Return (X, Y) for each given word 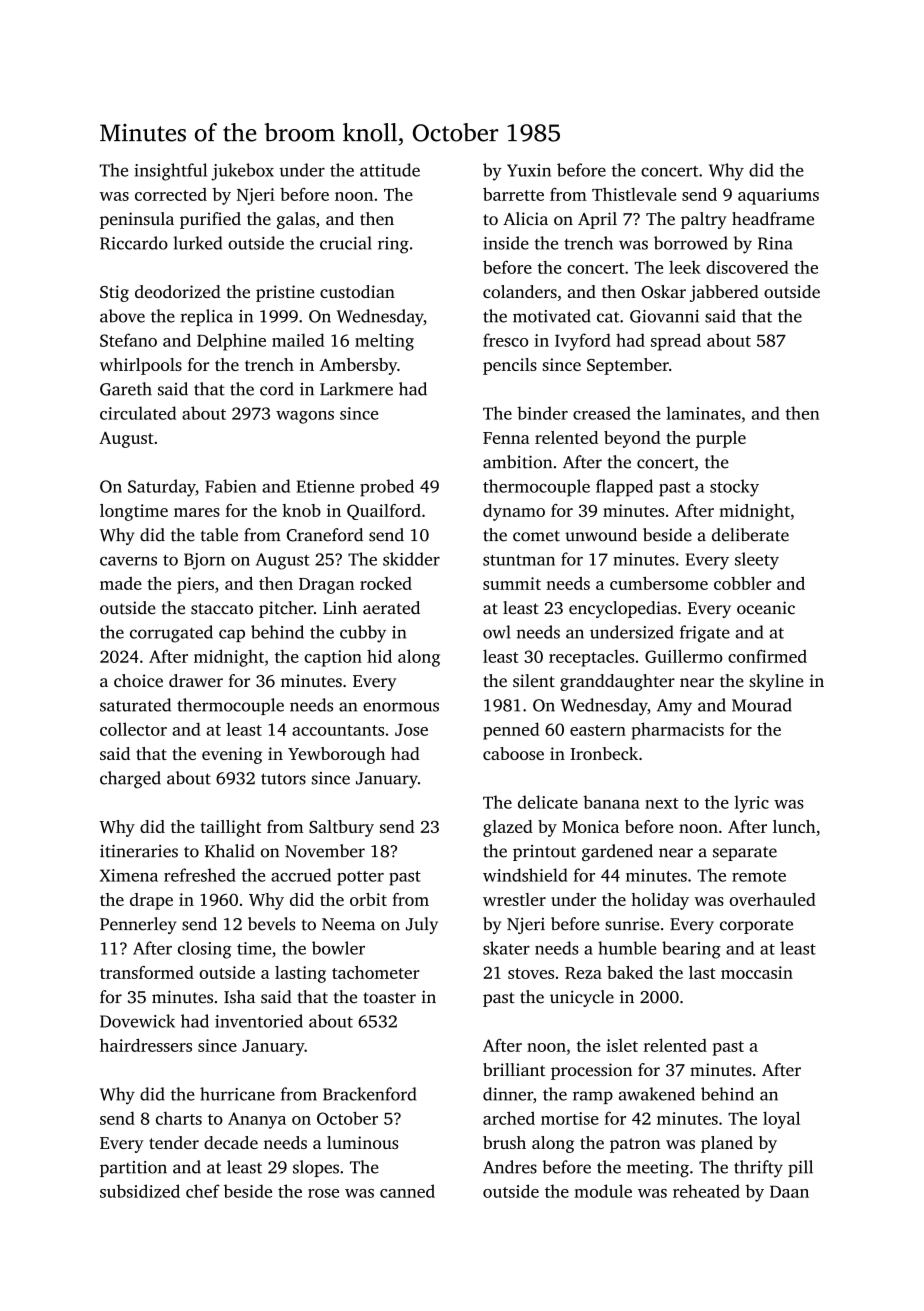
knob (301, 510)
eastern (598, 730)
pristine (285, 293)
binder (542, 413)
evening (232, 755)
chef (203, 1191)
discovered (747, 267)
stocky (734, 488)
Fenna (506, 438)
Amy (674, 707)
